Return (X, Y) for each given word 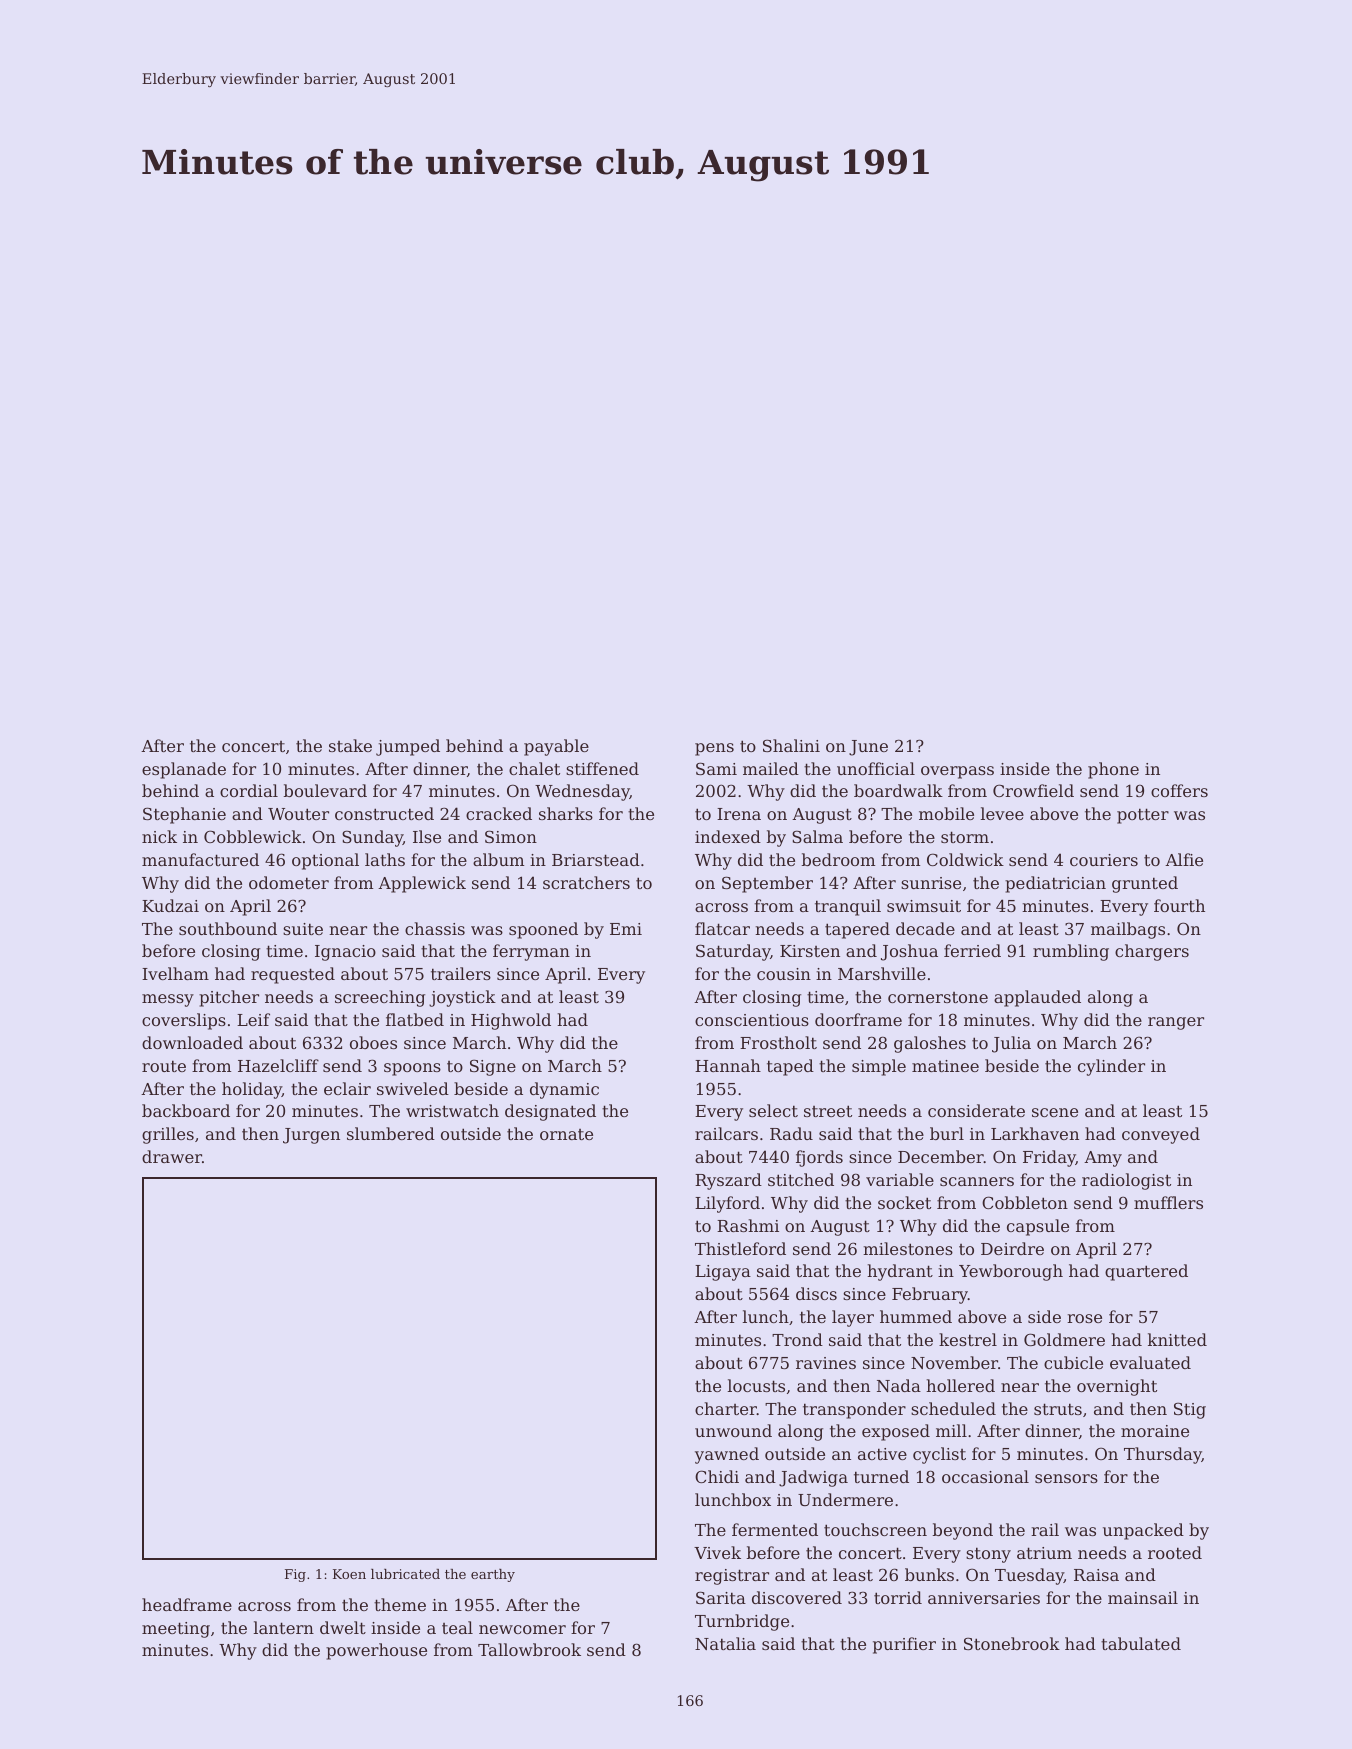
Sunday (372, 838)
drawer (172, 1156)
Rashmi (748, 1225)
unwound (733, 1430)
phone (1113, 770)
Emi (626, 929)
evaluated (1150, 1362)
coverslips (184, 1021)
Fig (295, 1575)
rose (1084, 1318)
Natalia (725, 1643)
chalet (534, 768)
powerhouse (376, 1651)
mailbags (1128, 930)
